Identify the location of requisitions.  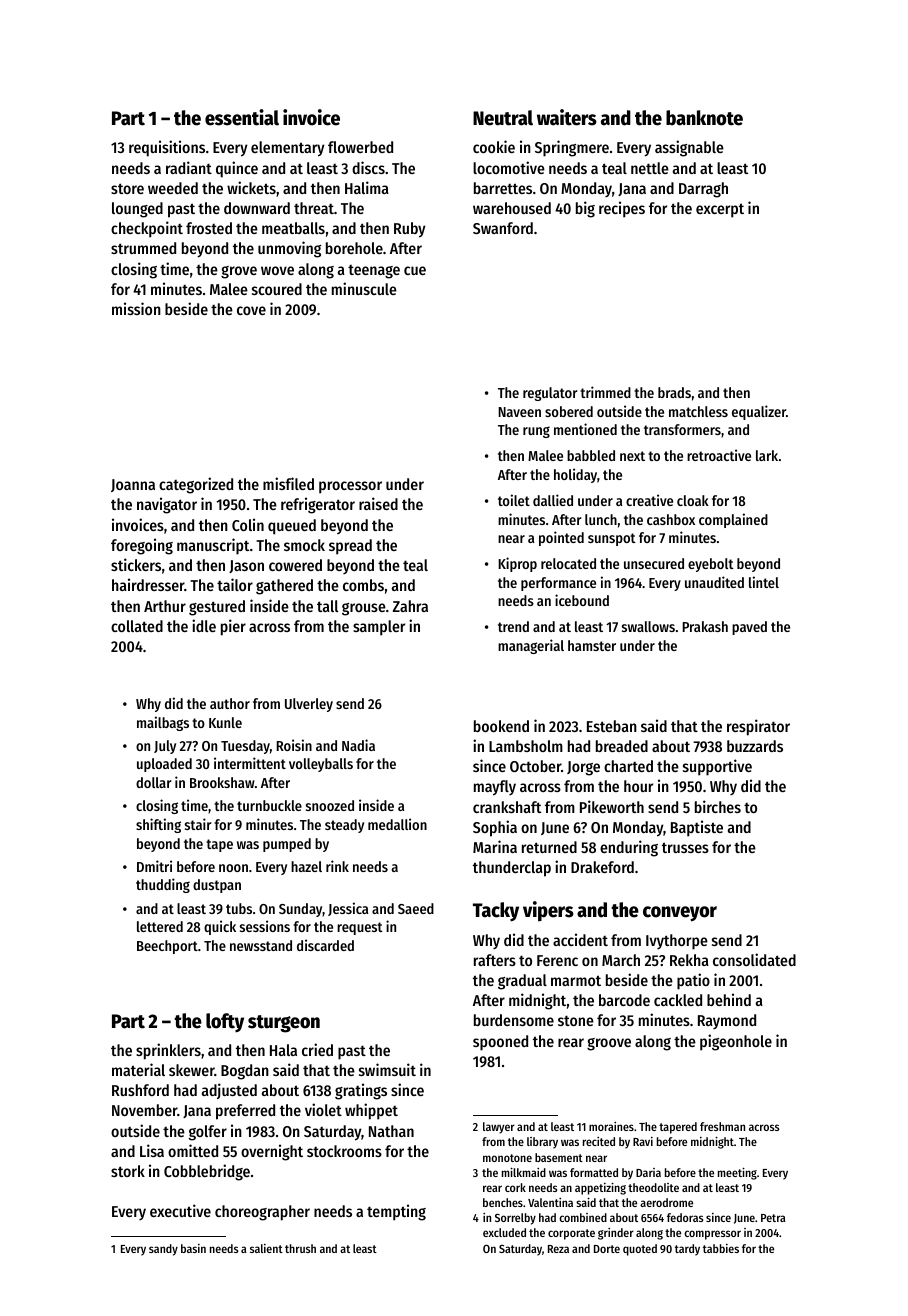
(167, 148).
